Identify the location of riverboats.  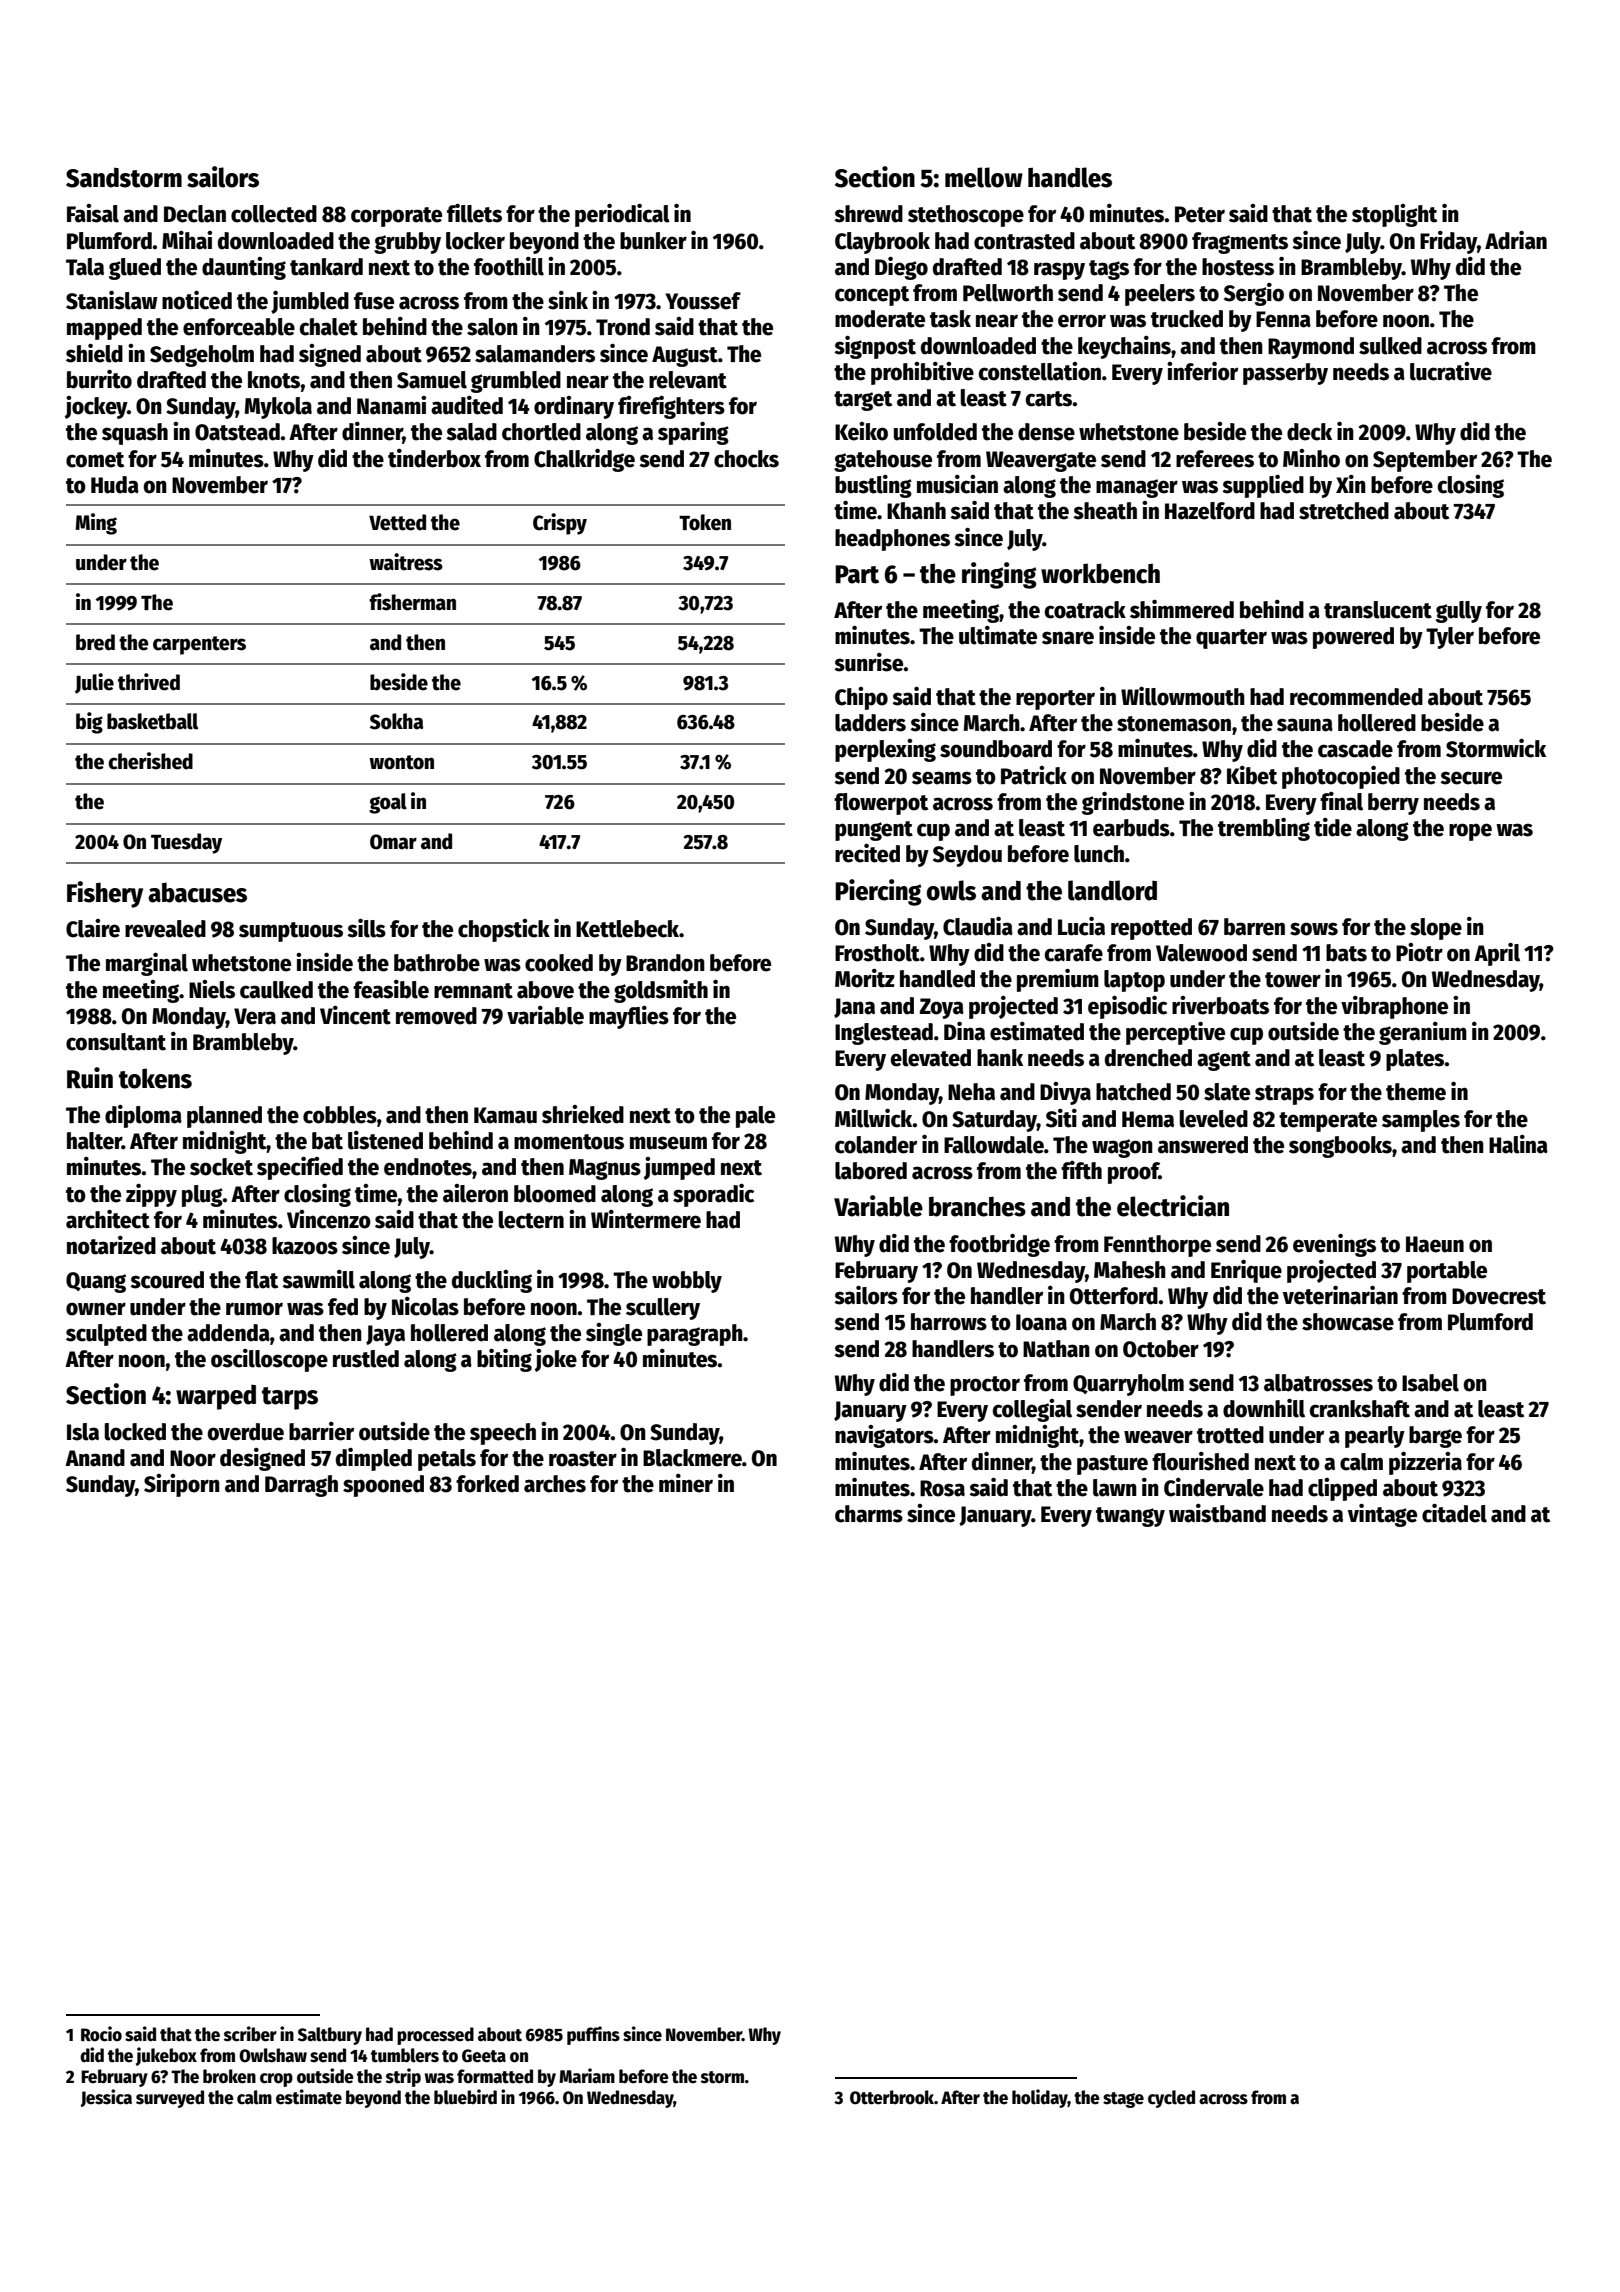
(1220, 1005).
